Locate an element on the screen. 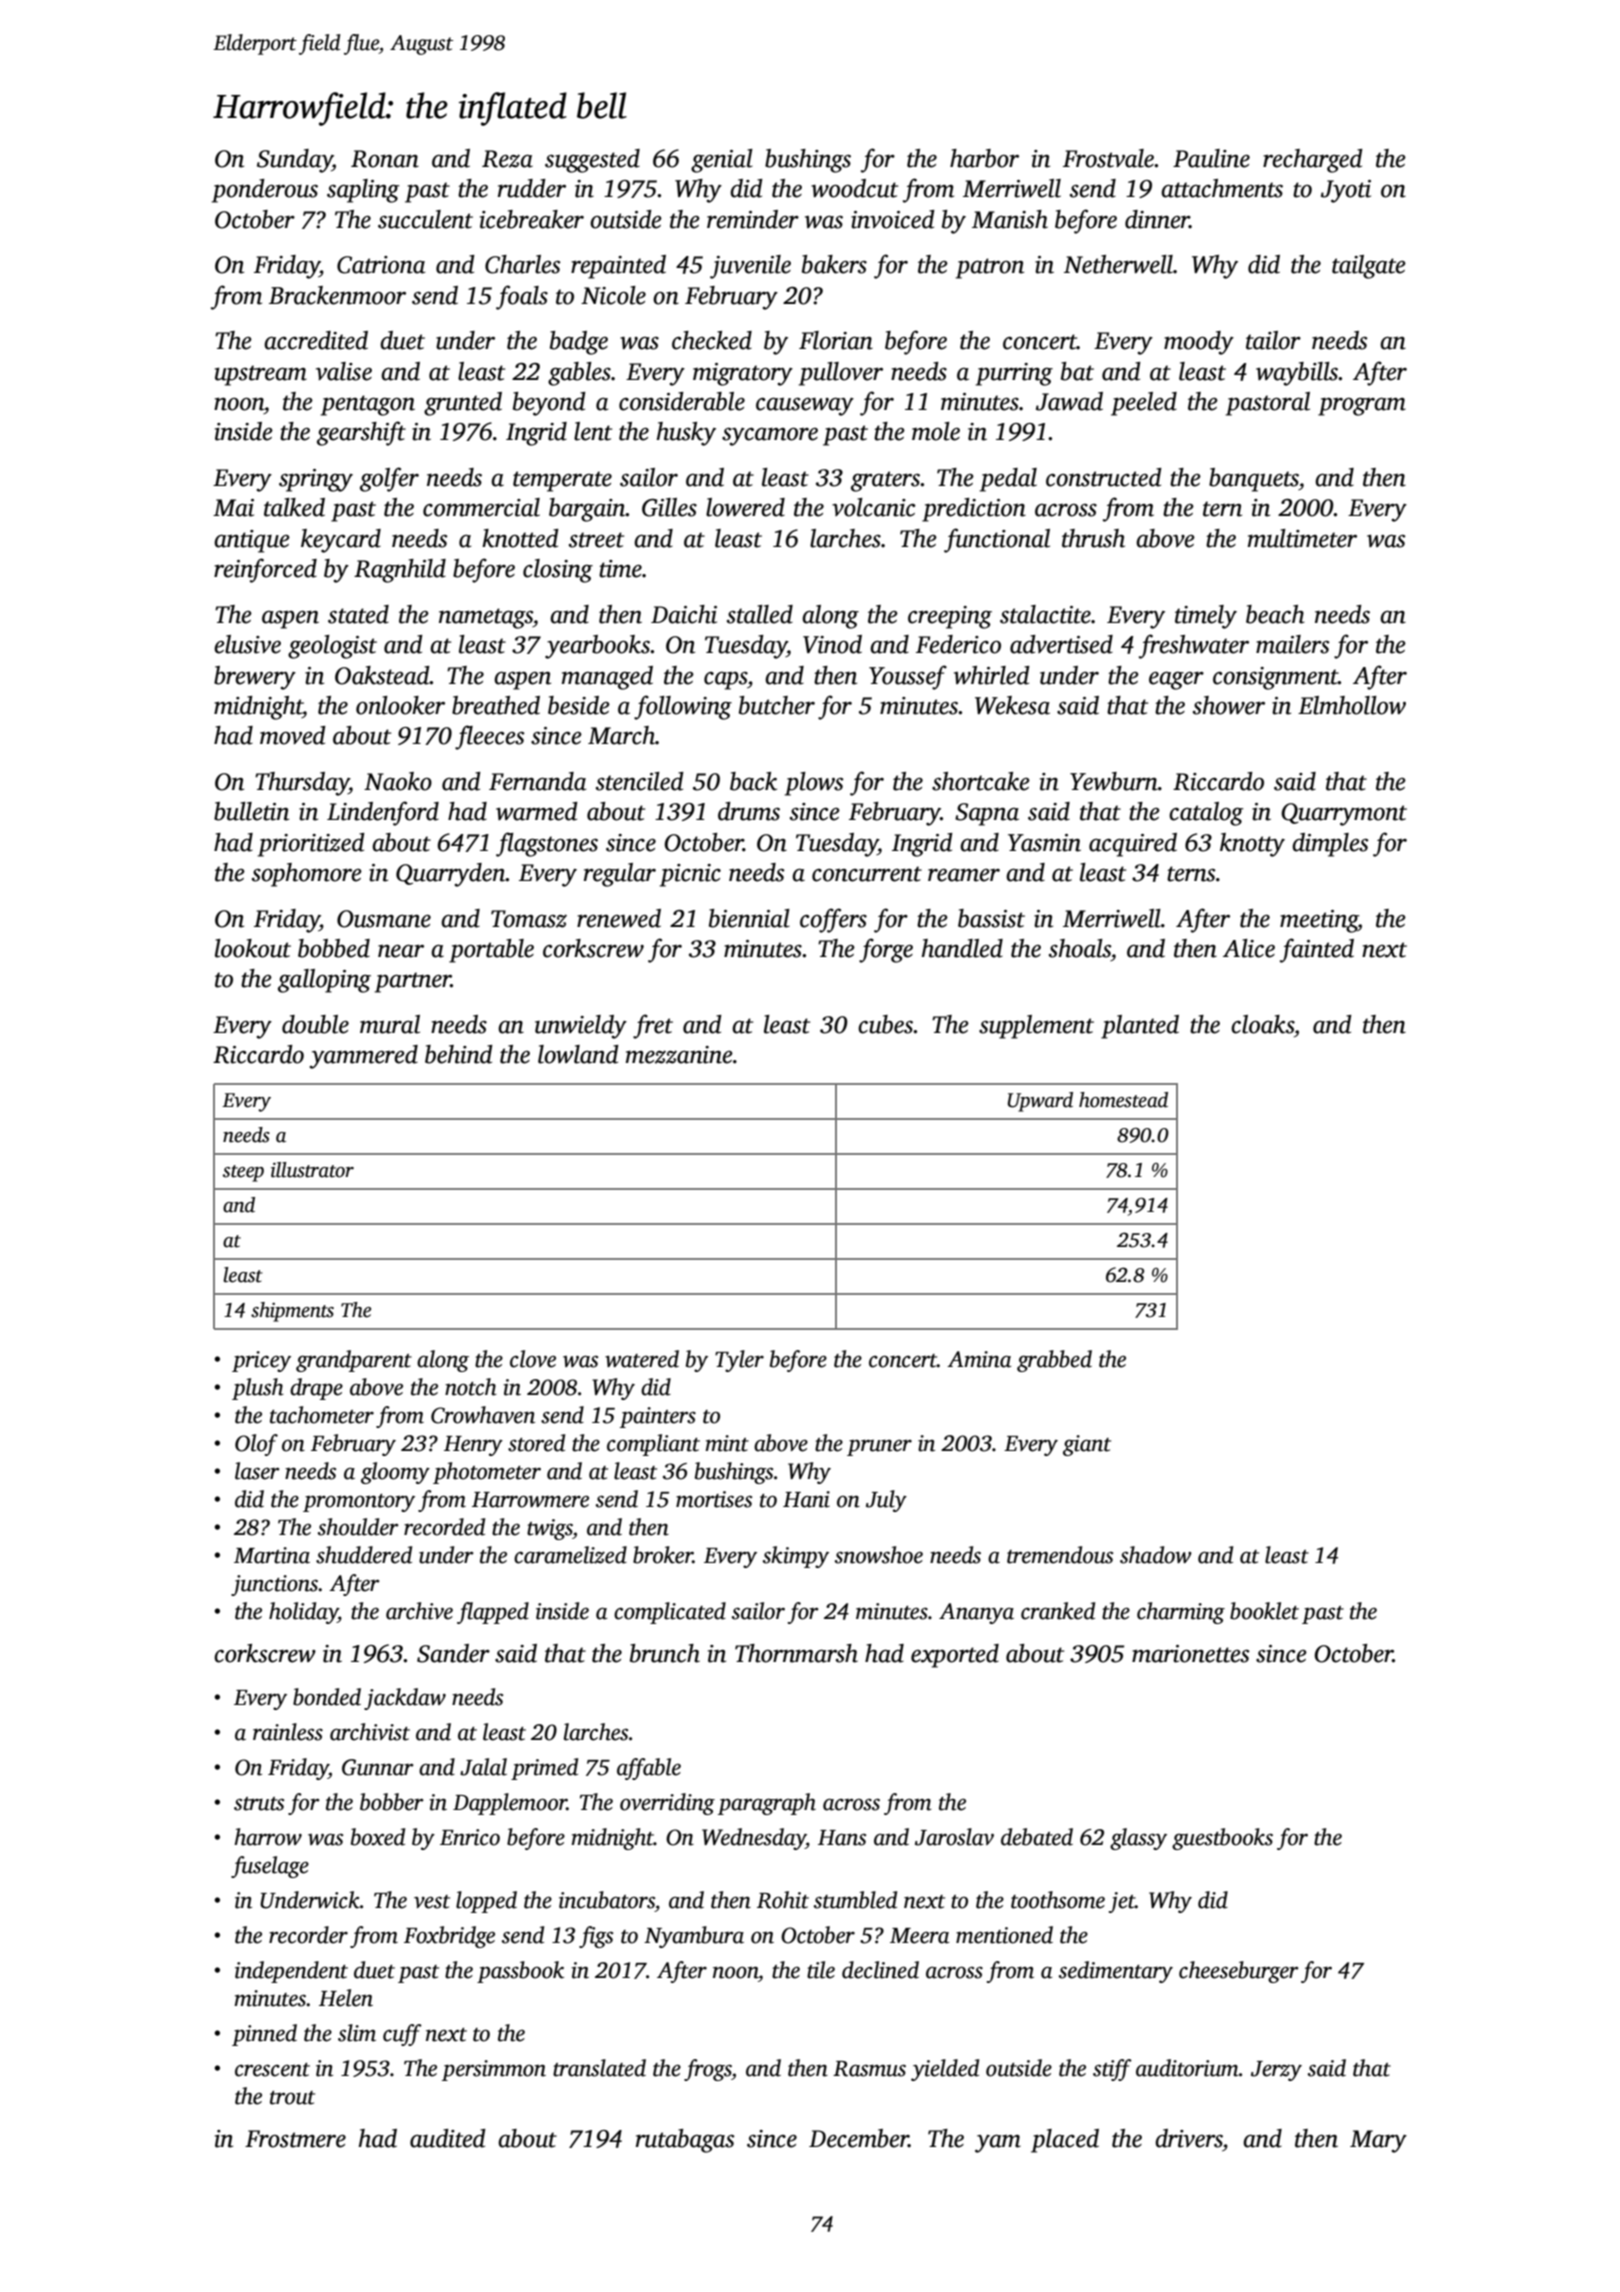 The width and height of the screenshot is (1620, 2292). meeting is located at coordinates (1319, 921).
